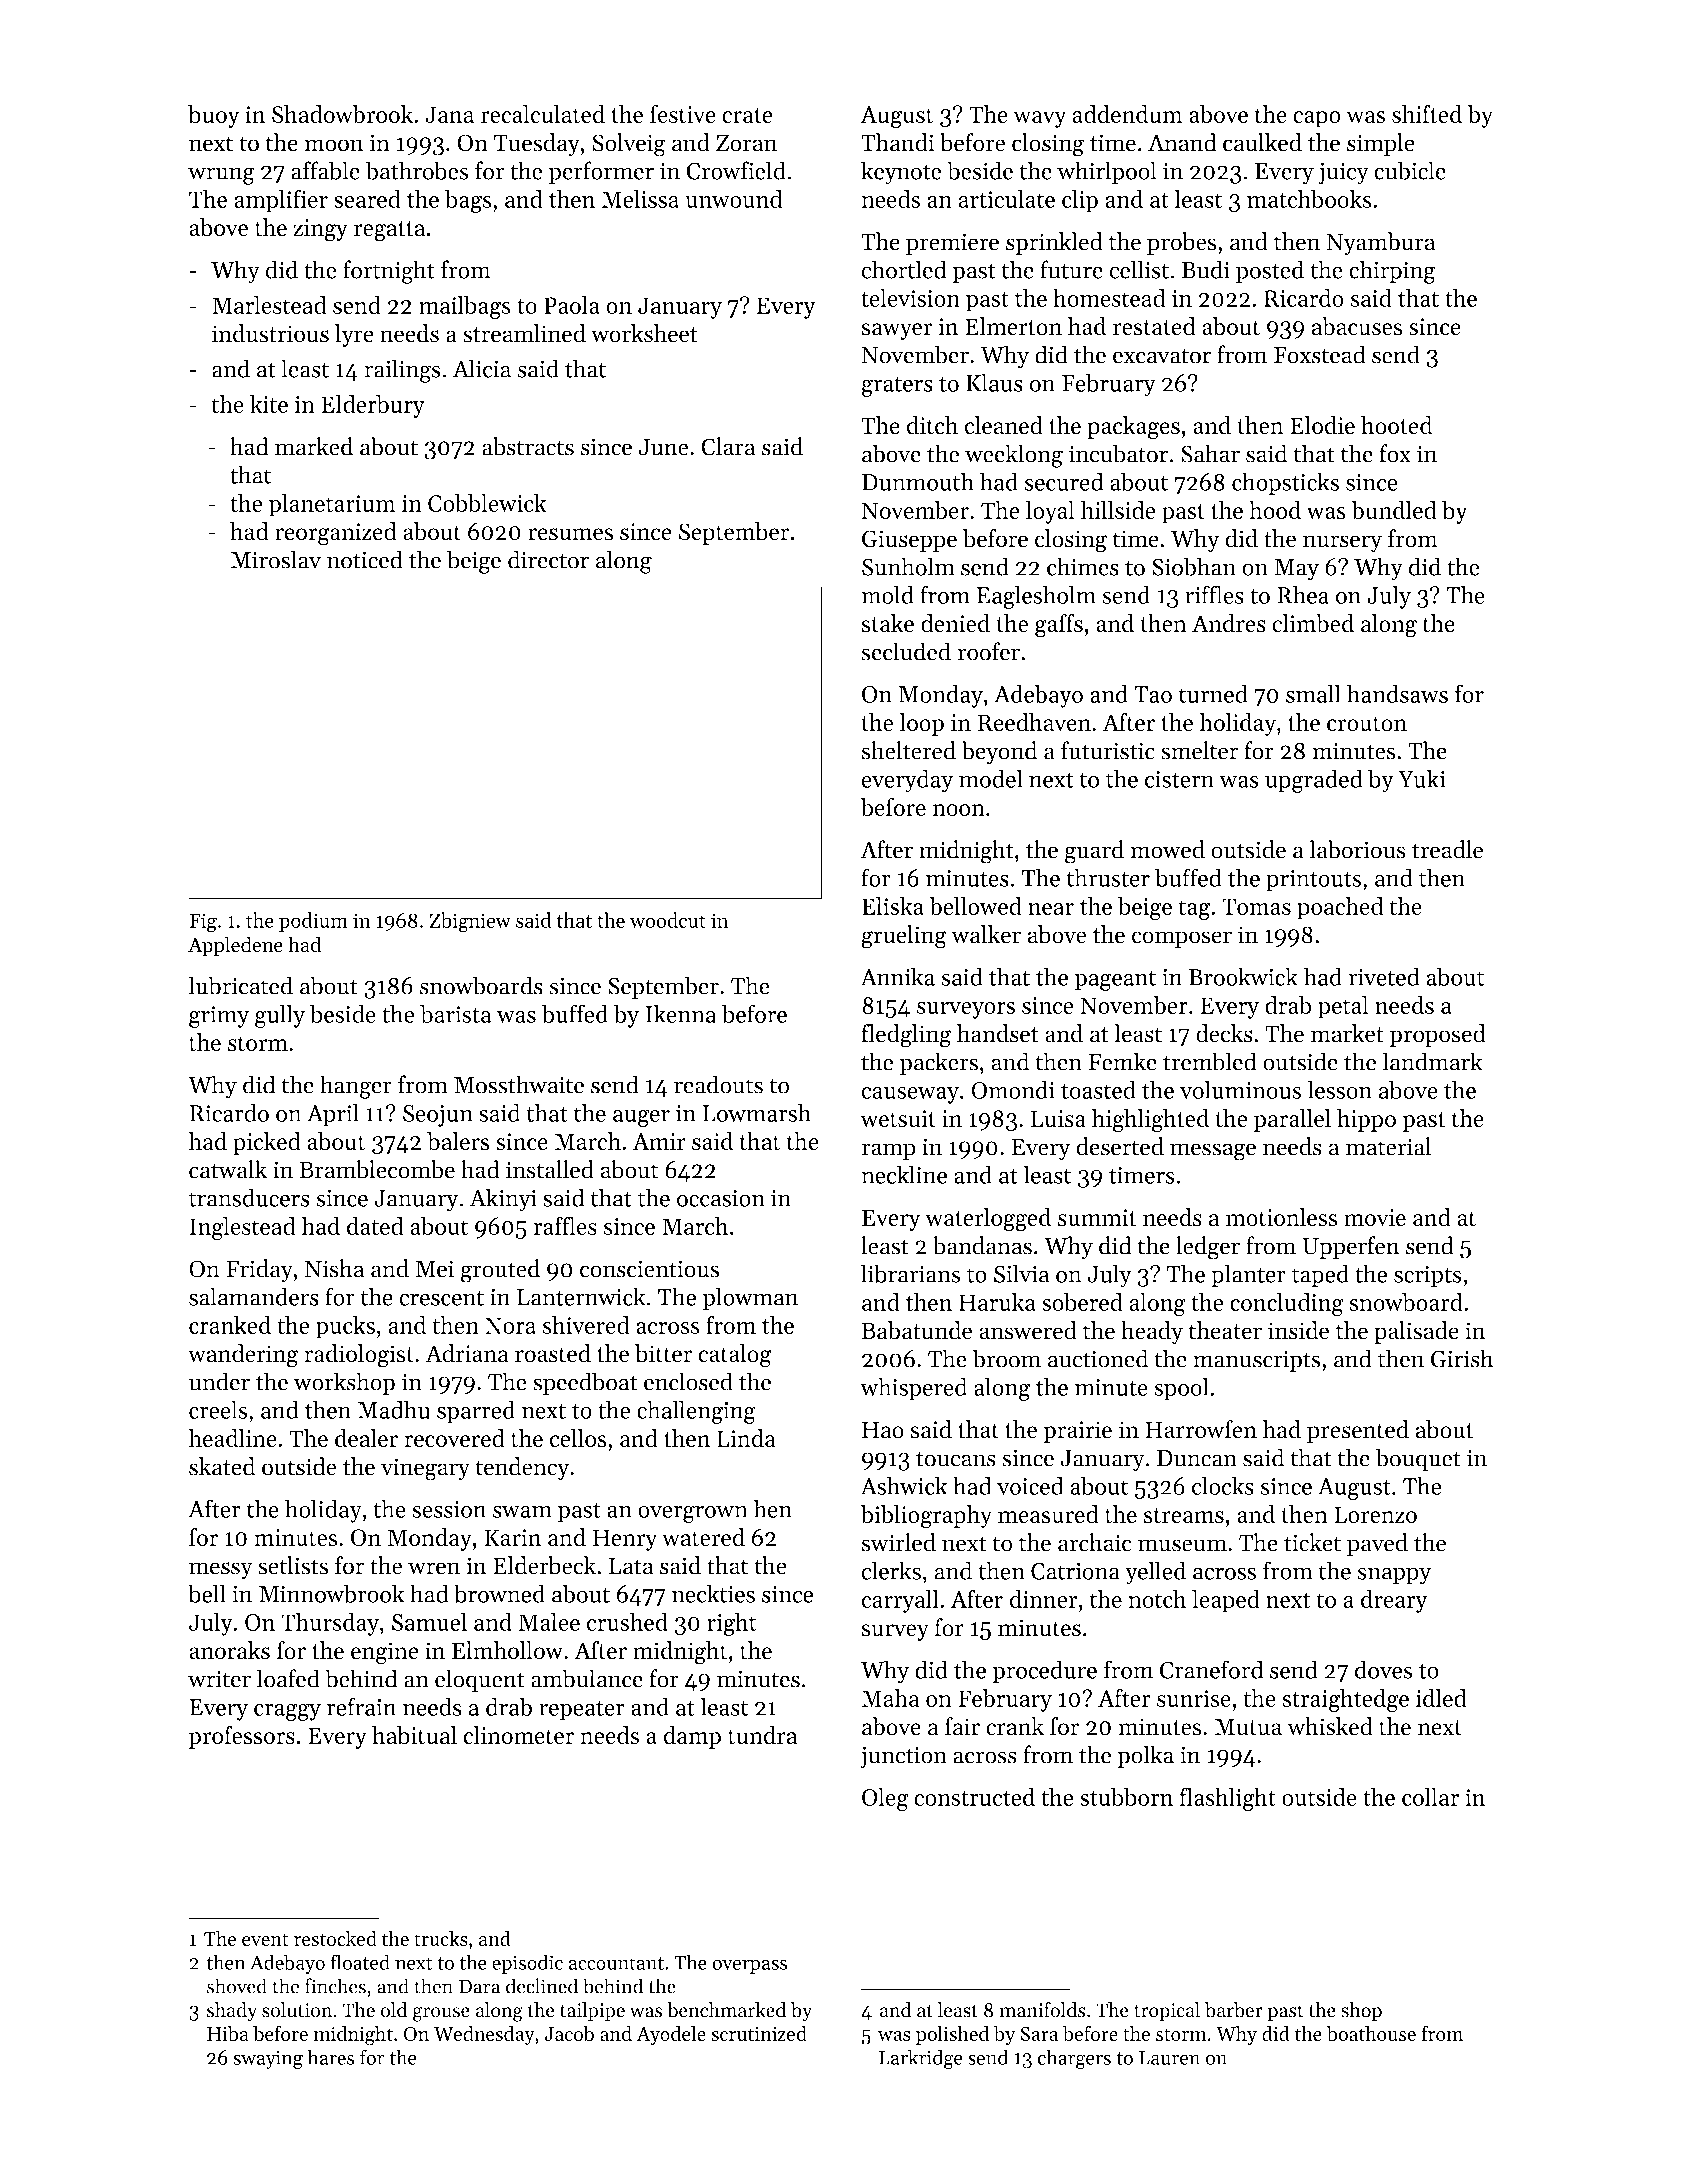 Image resolution: width=1683 pixels, height=2178 pixels. I want to click on wandering, so click(243, 1356).
